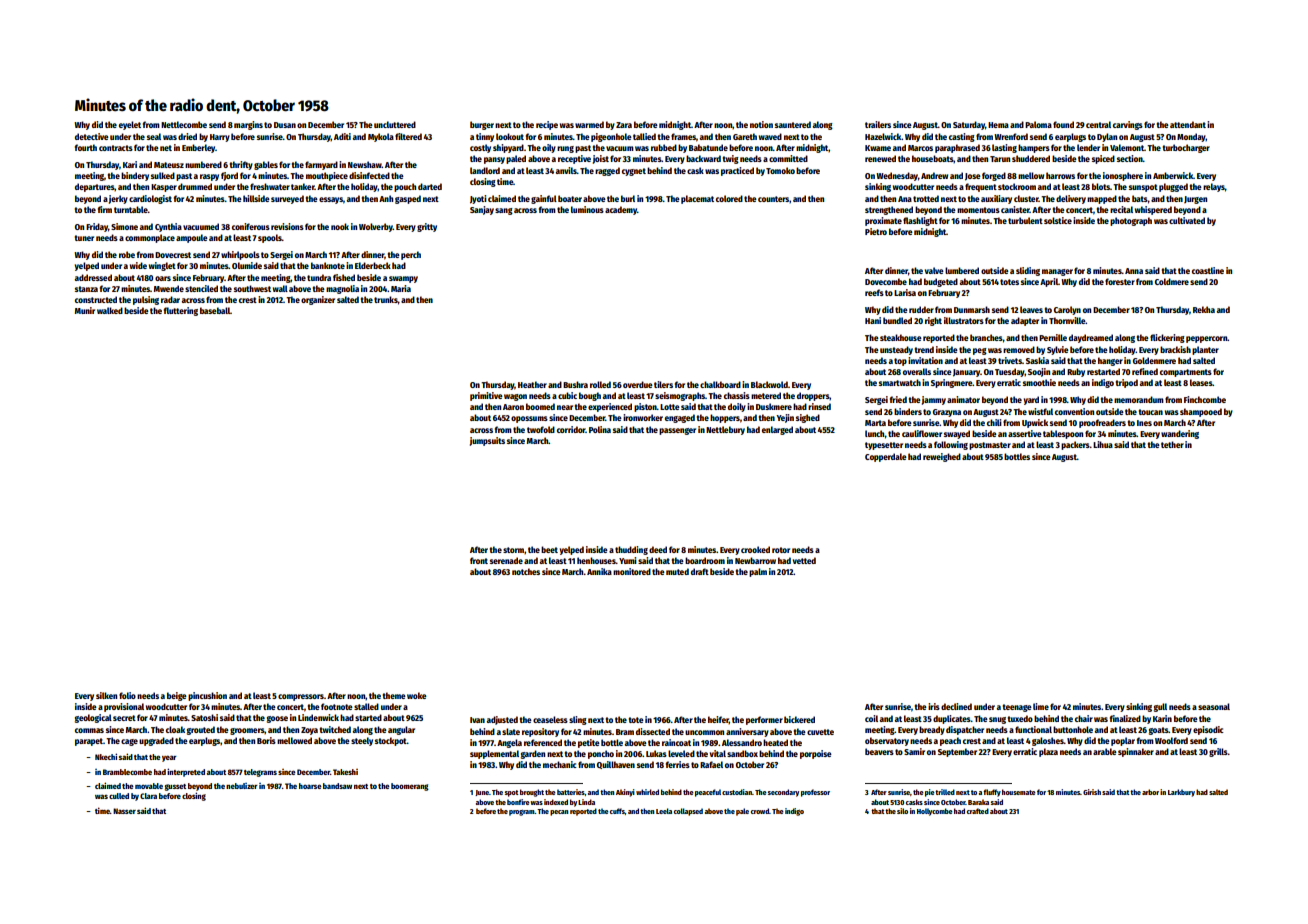 The image size is (1308, 924). What do you see at coordinates (616, 765) in the screenshot?
I see `Quillhaven` at bounding box center [616, 765].
